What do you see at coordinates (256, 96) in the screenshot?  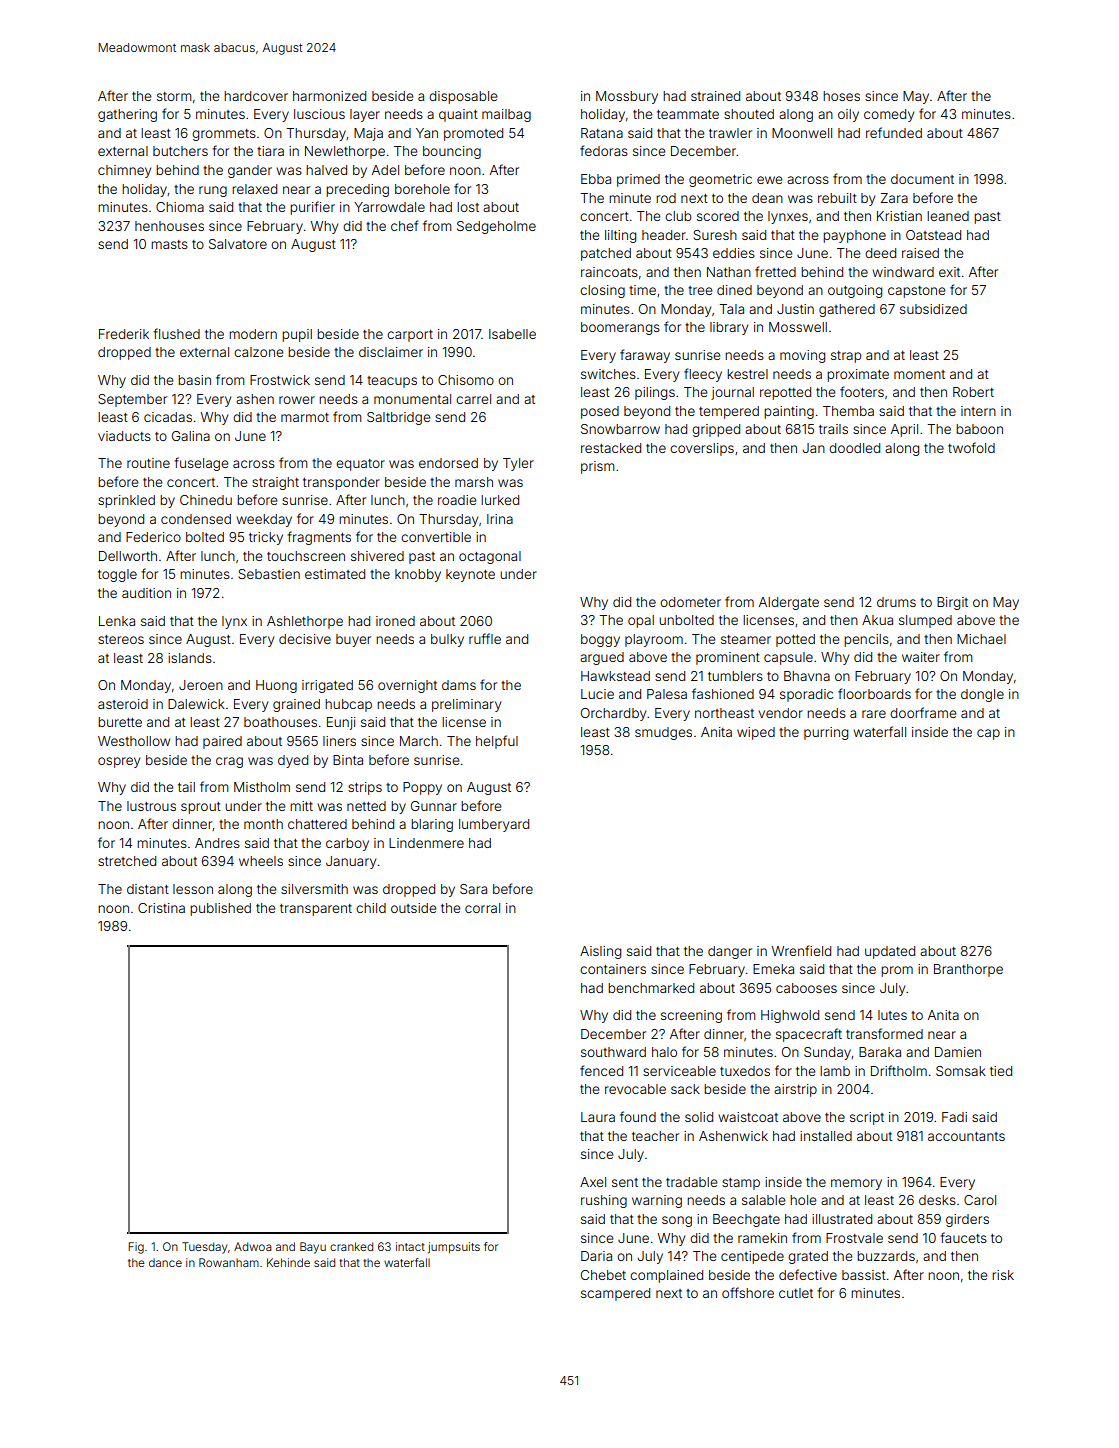 I see `hardcover` at bounding box center [256, 96].
